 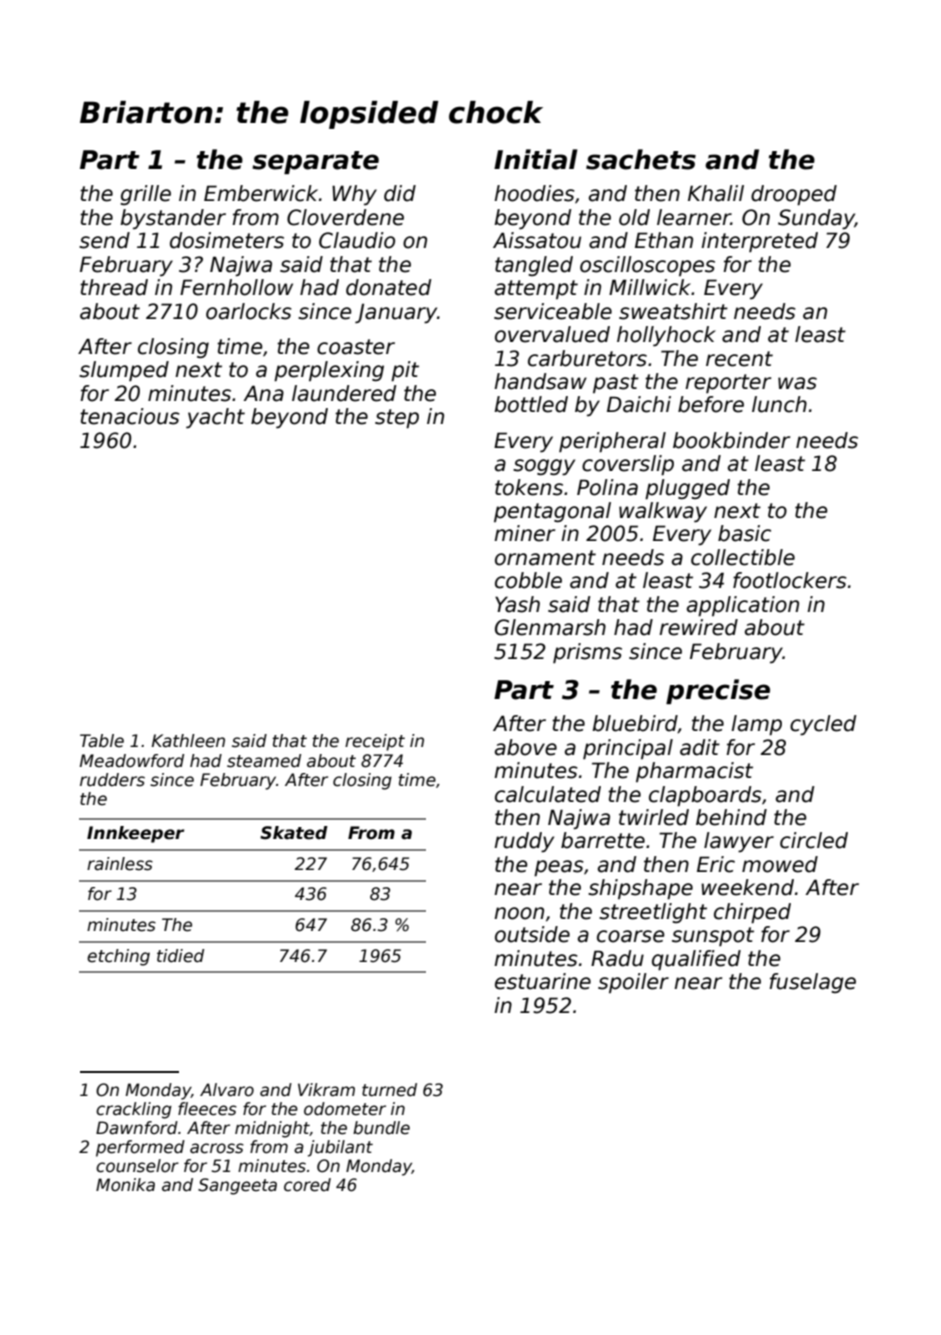 What do you see at coordinates (237, 1186) in the screenshot?
I see `Sangeeta` at bounding box center [237, 1186].
